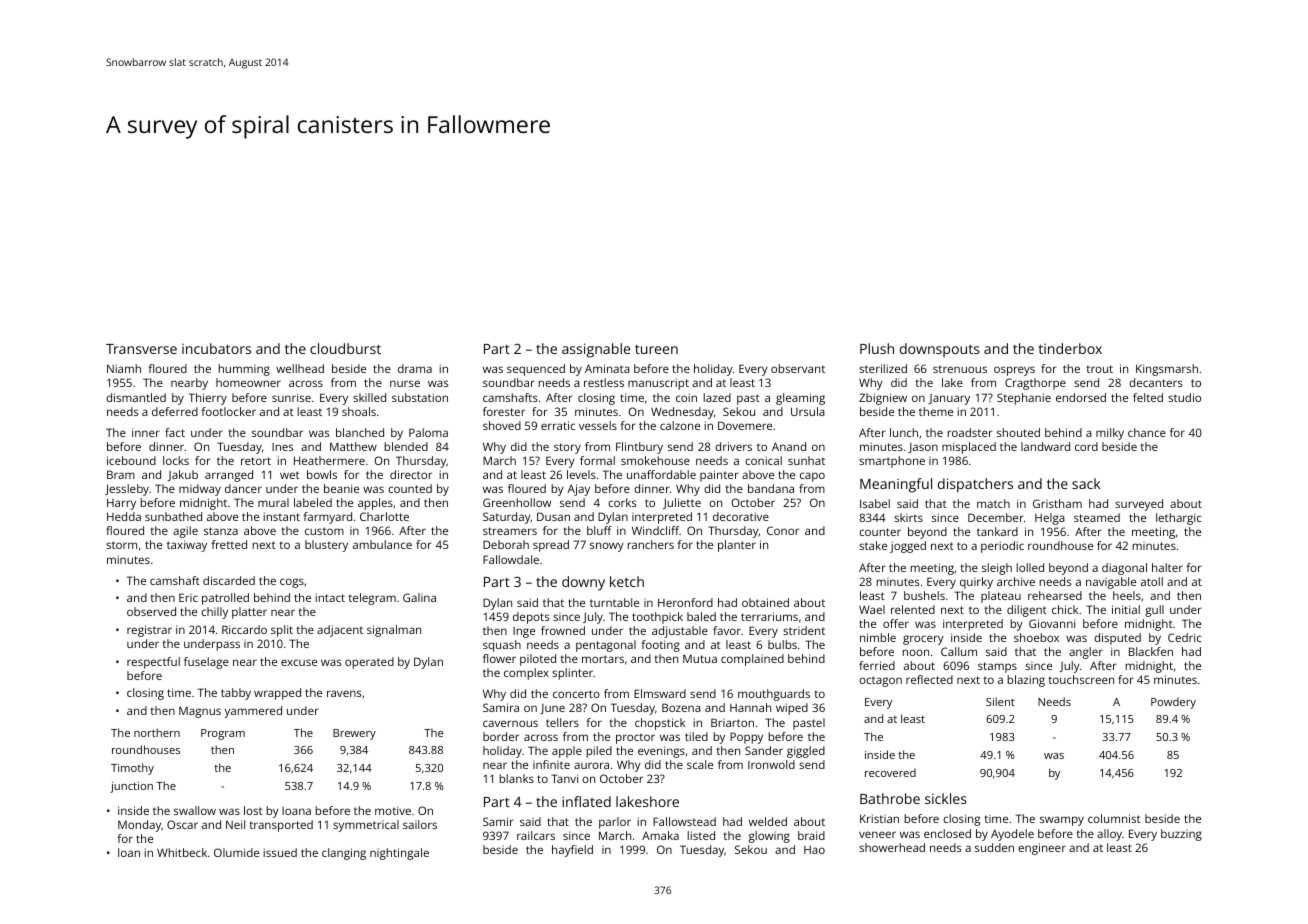  What do you see at coordinates (896, 485) in the screenshot?
I see `Meaningful` at bounding box center [896, 485].
